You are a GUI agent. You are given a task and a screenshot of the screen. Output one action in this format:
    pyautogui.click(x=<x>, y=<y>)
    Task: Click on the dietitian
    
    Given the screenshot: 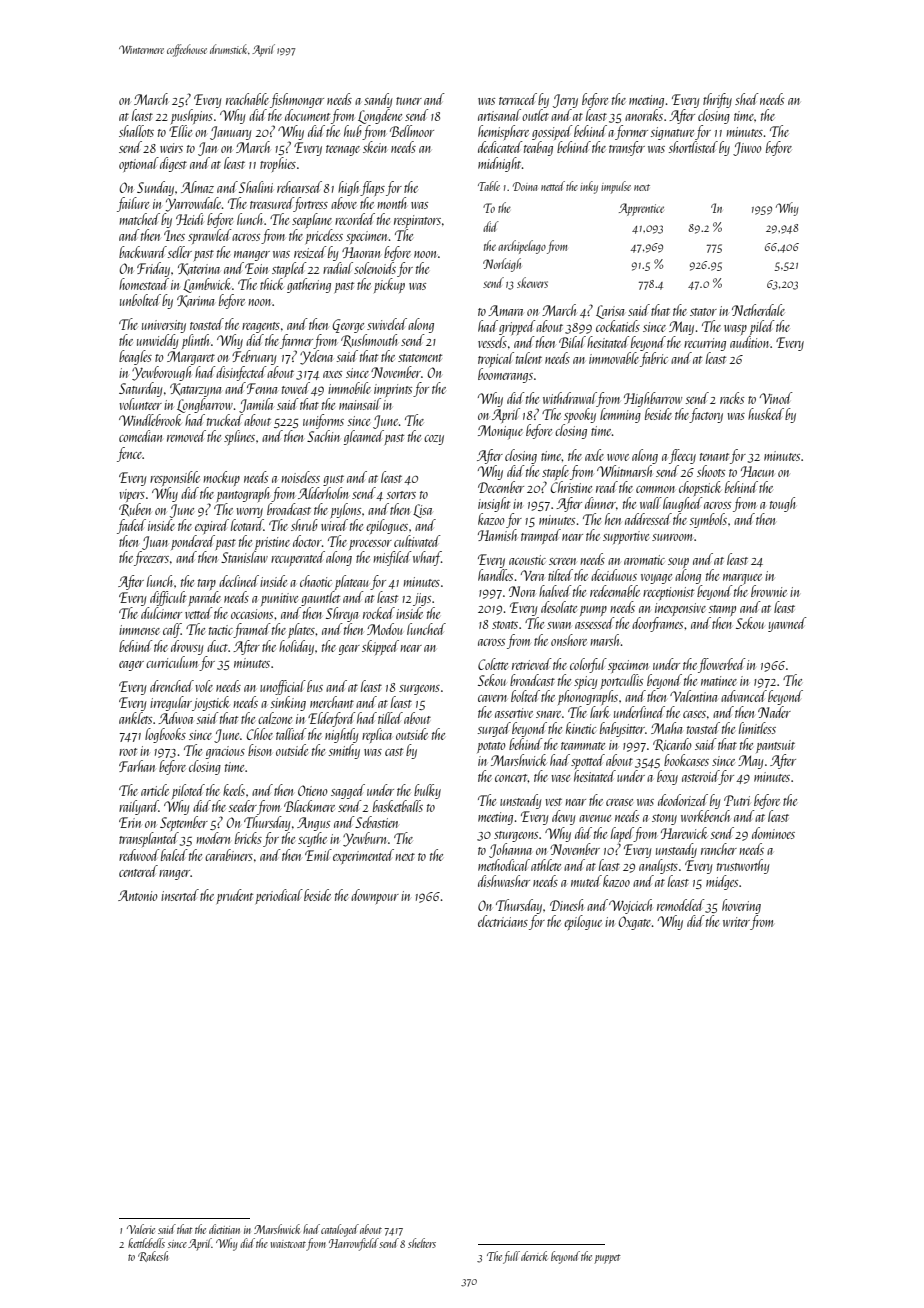 What is the action you would take?
    pyautogui.click(x=224, y=1229)
